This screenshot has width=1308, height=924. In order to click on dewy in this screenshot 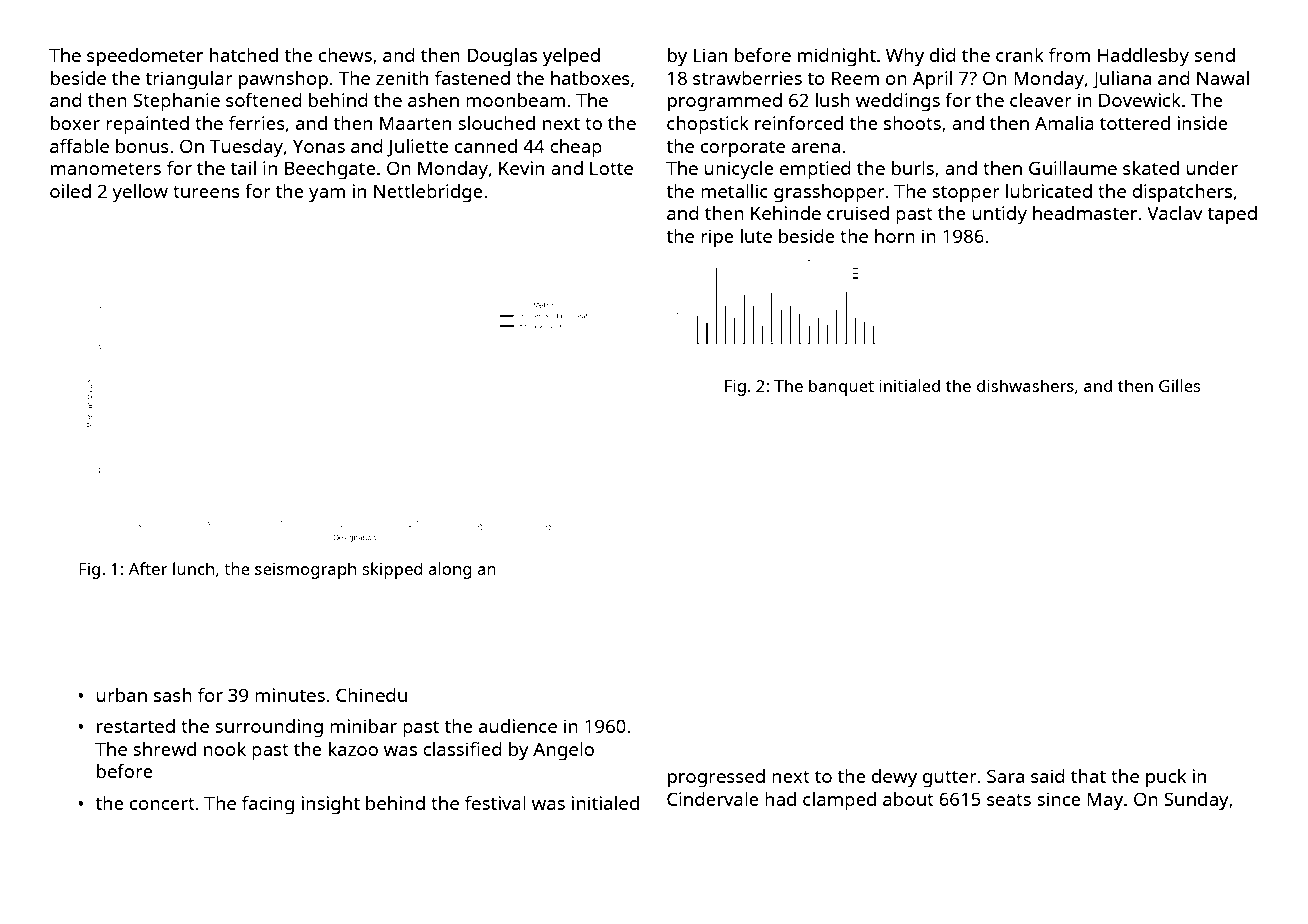, I will do `click(894, 778)`.
